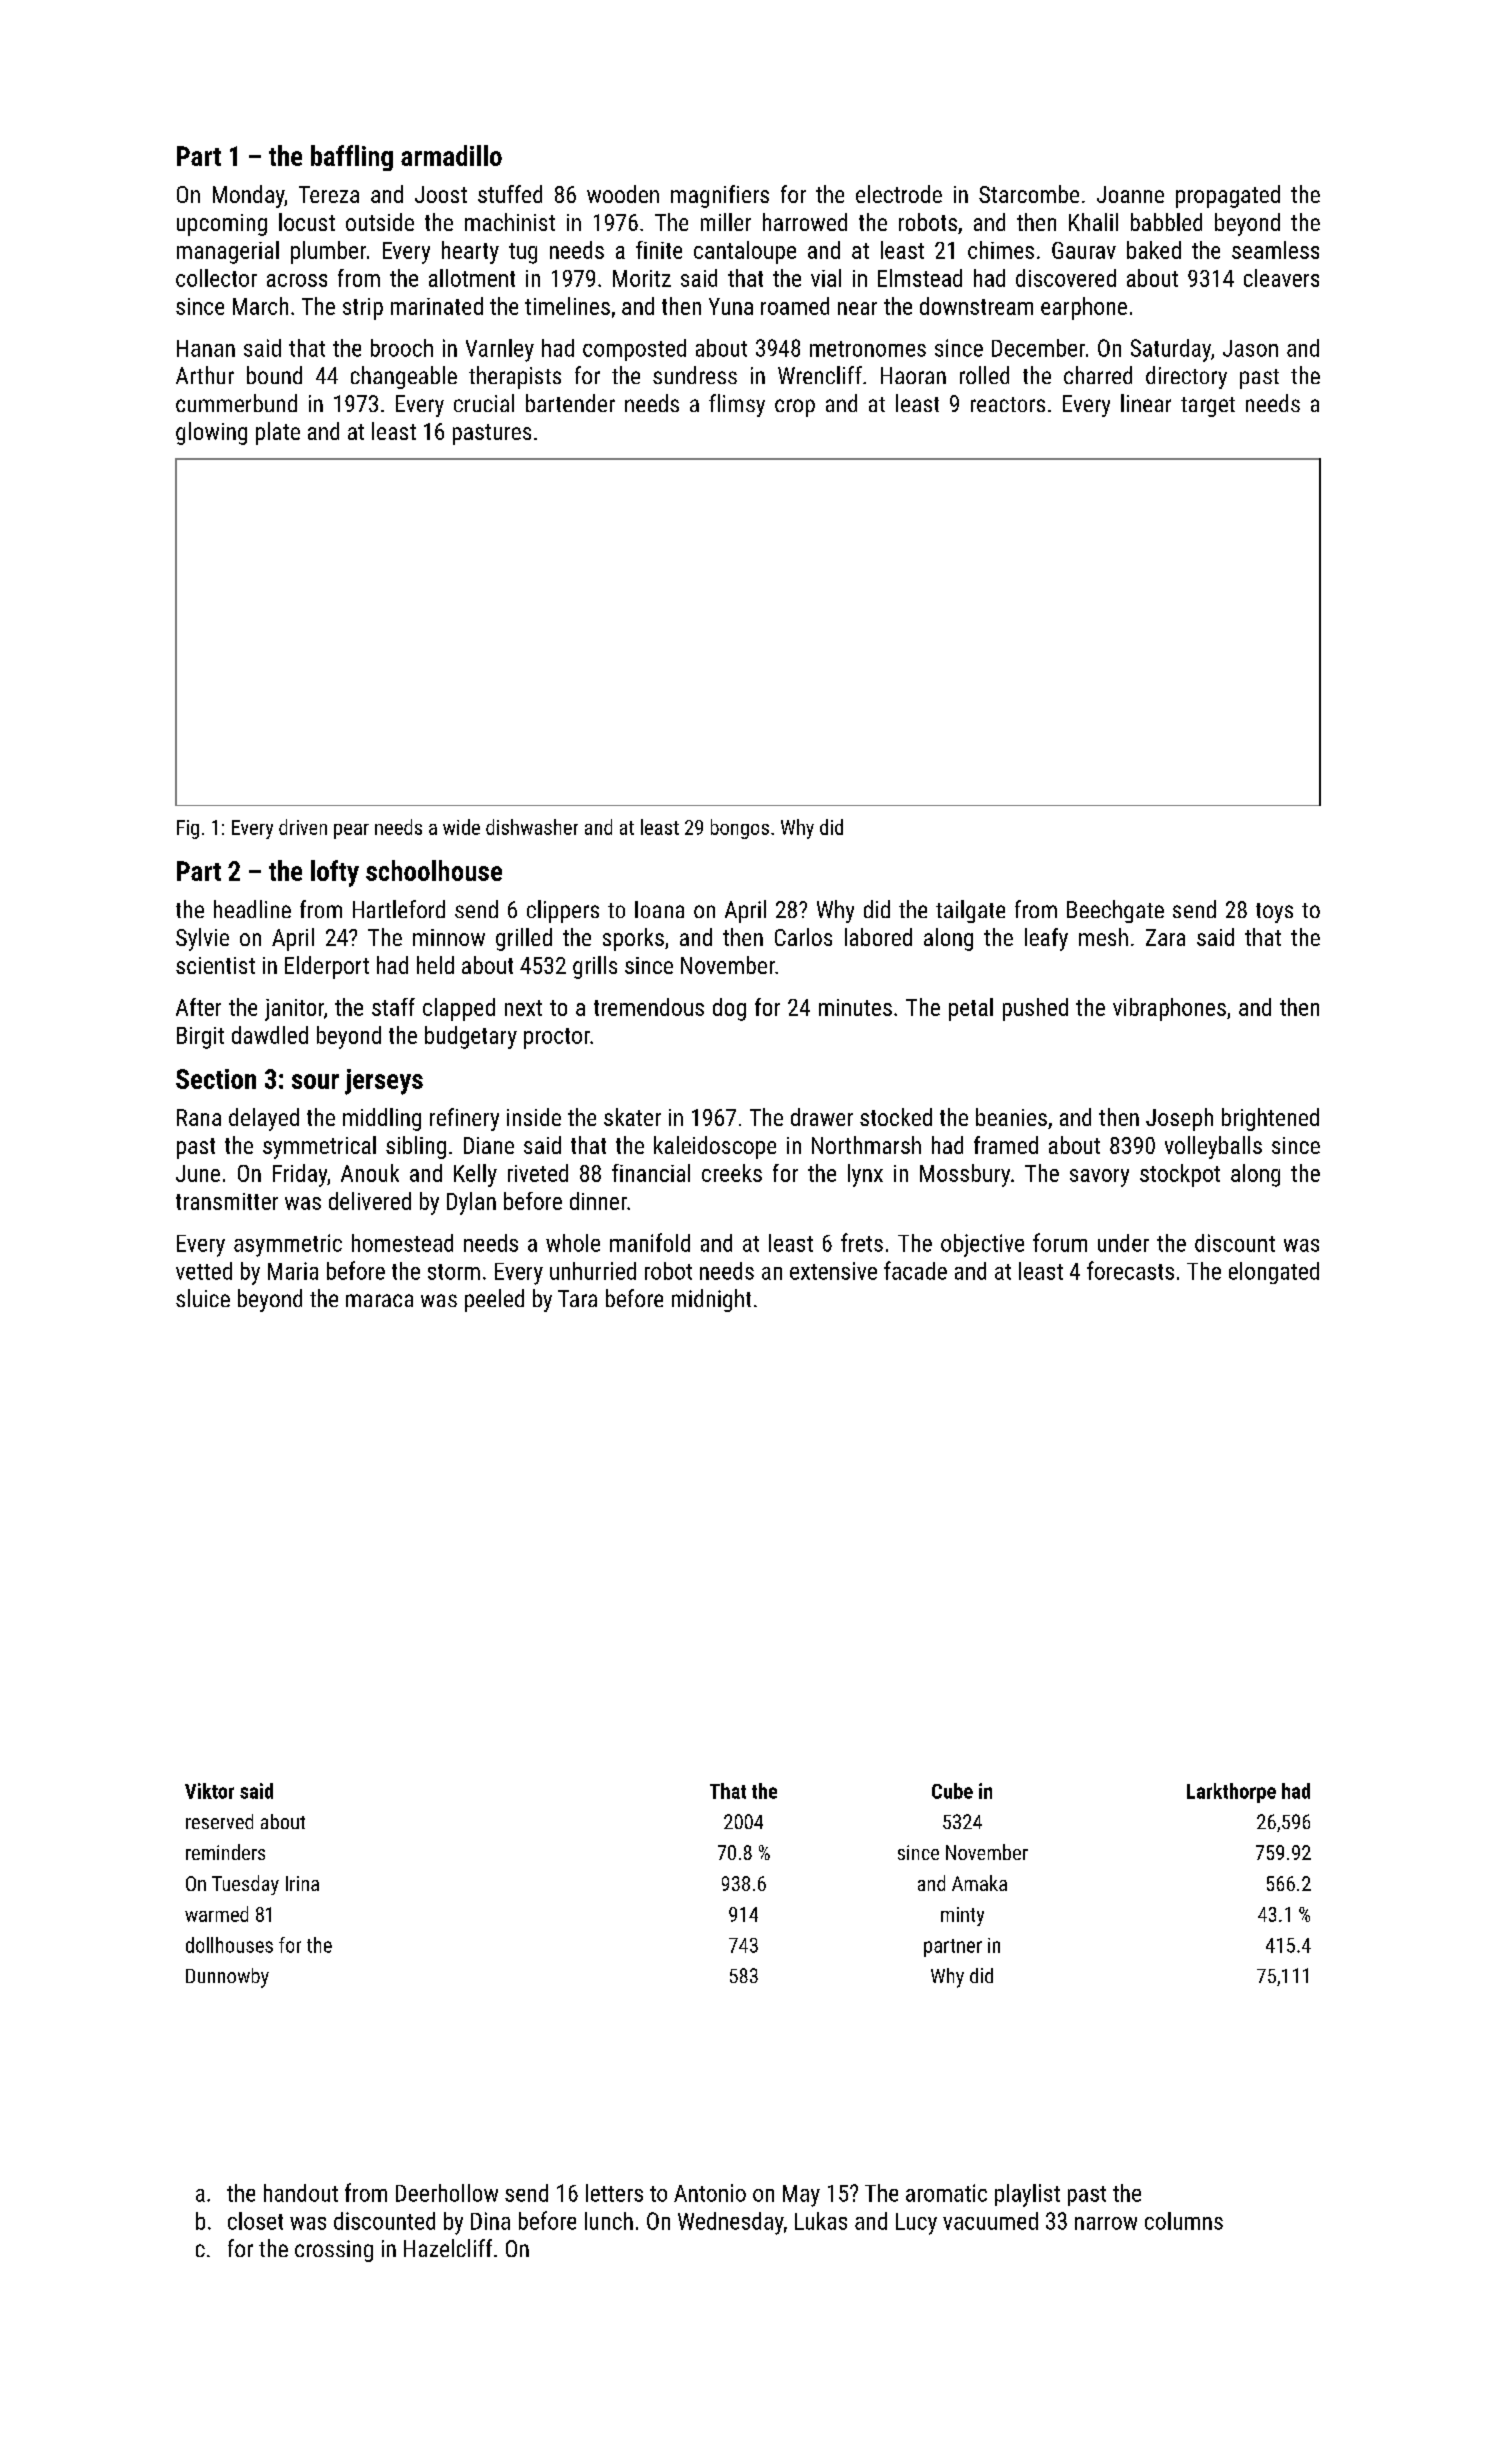 This page has width=1496, height=2464. I want to click on Zara, so click(1165, 937).
